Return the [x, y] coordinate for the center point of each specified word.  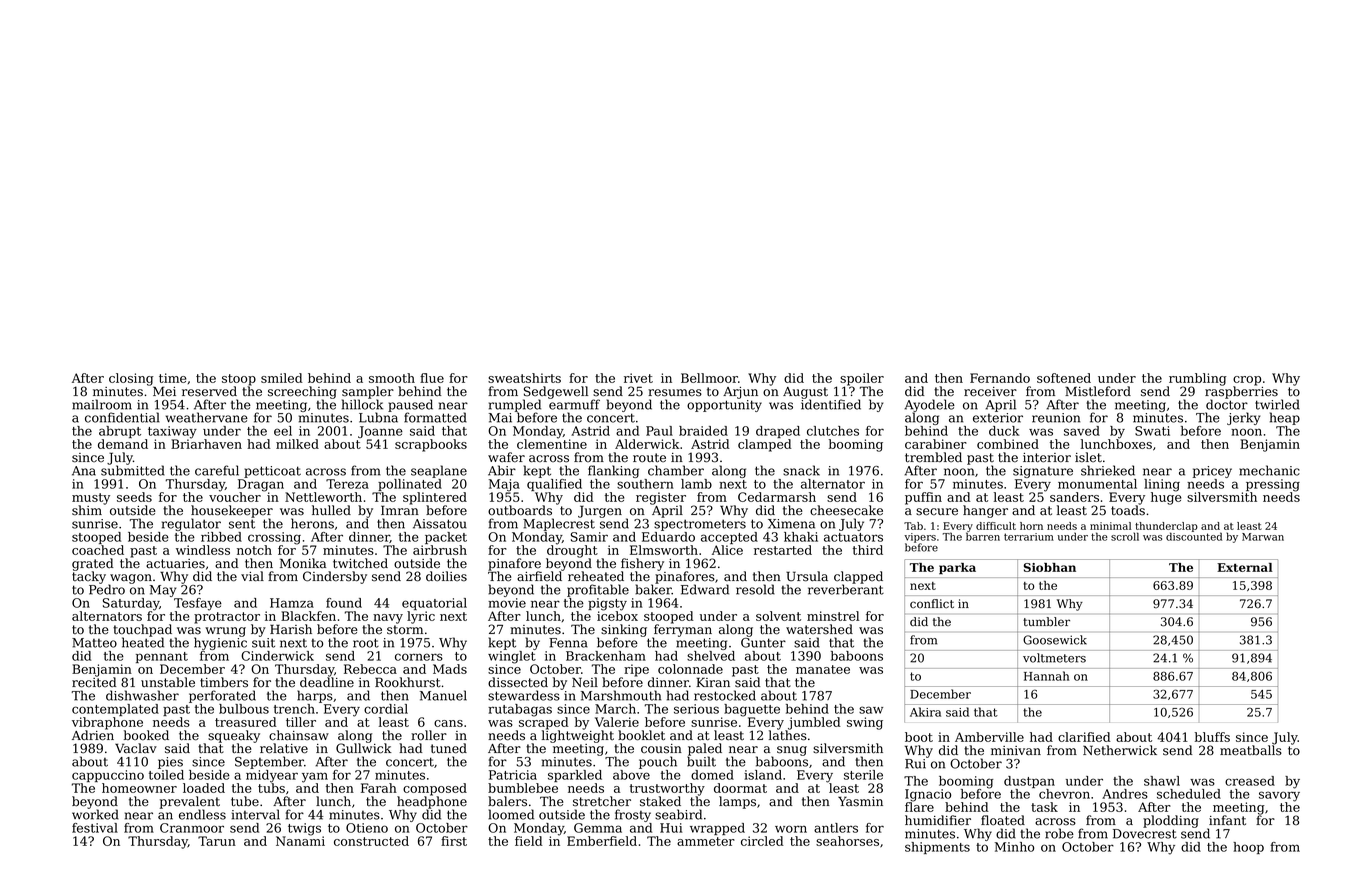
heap [1285, 418]
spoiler [862, 379]
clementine [552, 444]
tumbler [1046, 622]
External [1245, 567]
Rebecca [370, 669]
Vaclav [136, 748]
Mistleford [1098, 391]
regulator [191, 524]
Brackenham [606, 656]
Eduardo [668, 537]
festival [95, 828]
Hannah [1046, 676]
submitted [133, 470]
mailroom [102, 404]
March [615, 709]
